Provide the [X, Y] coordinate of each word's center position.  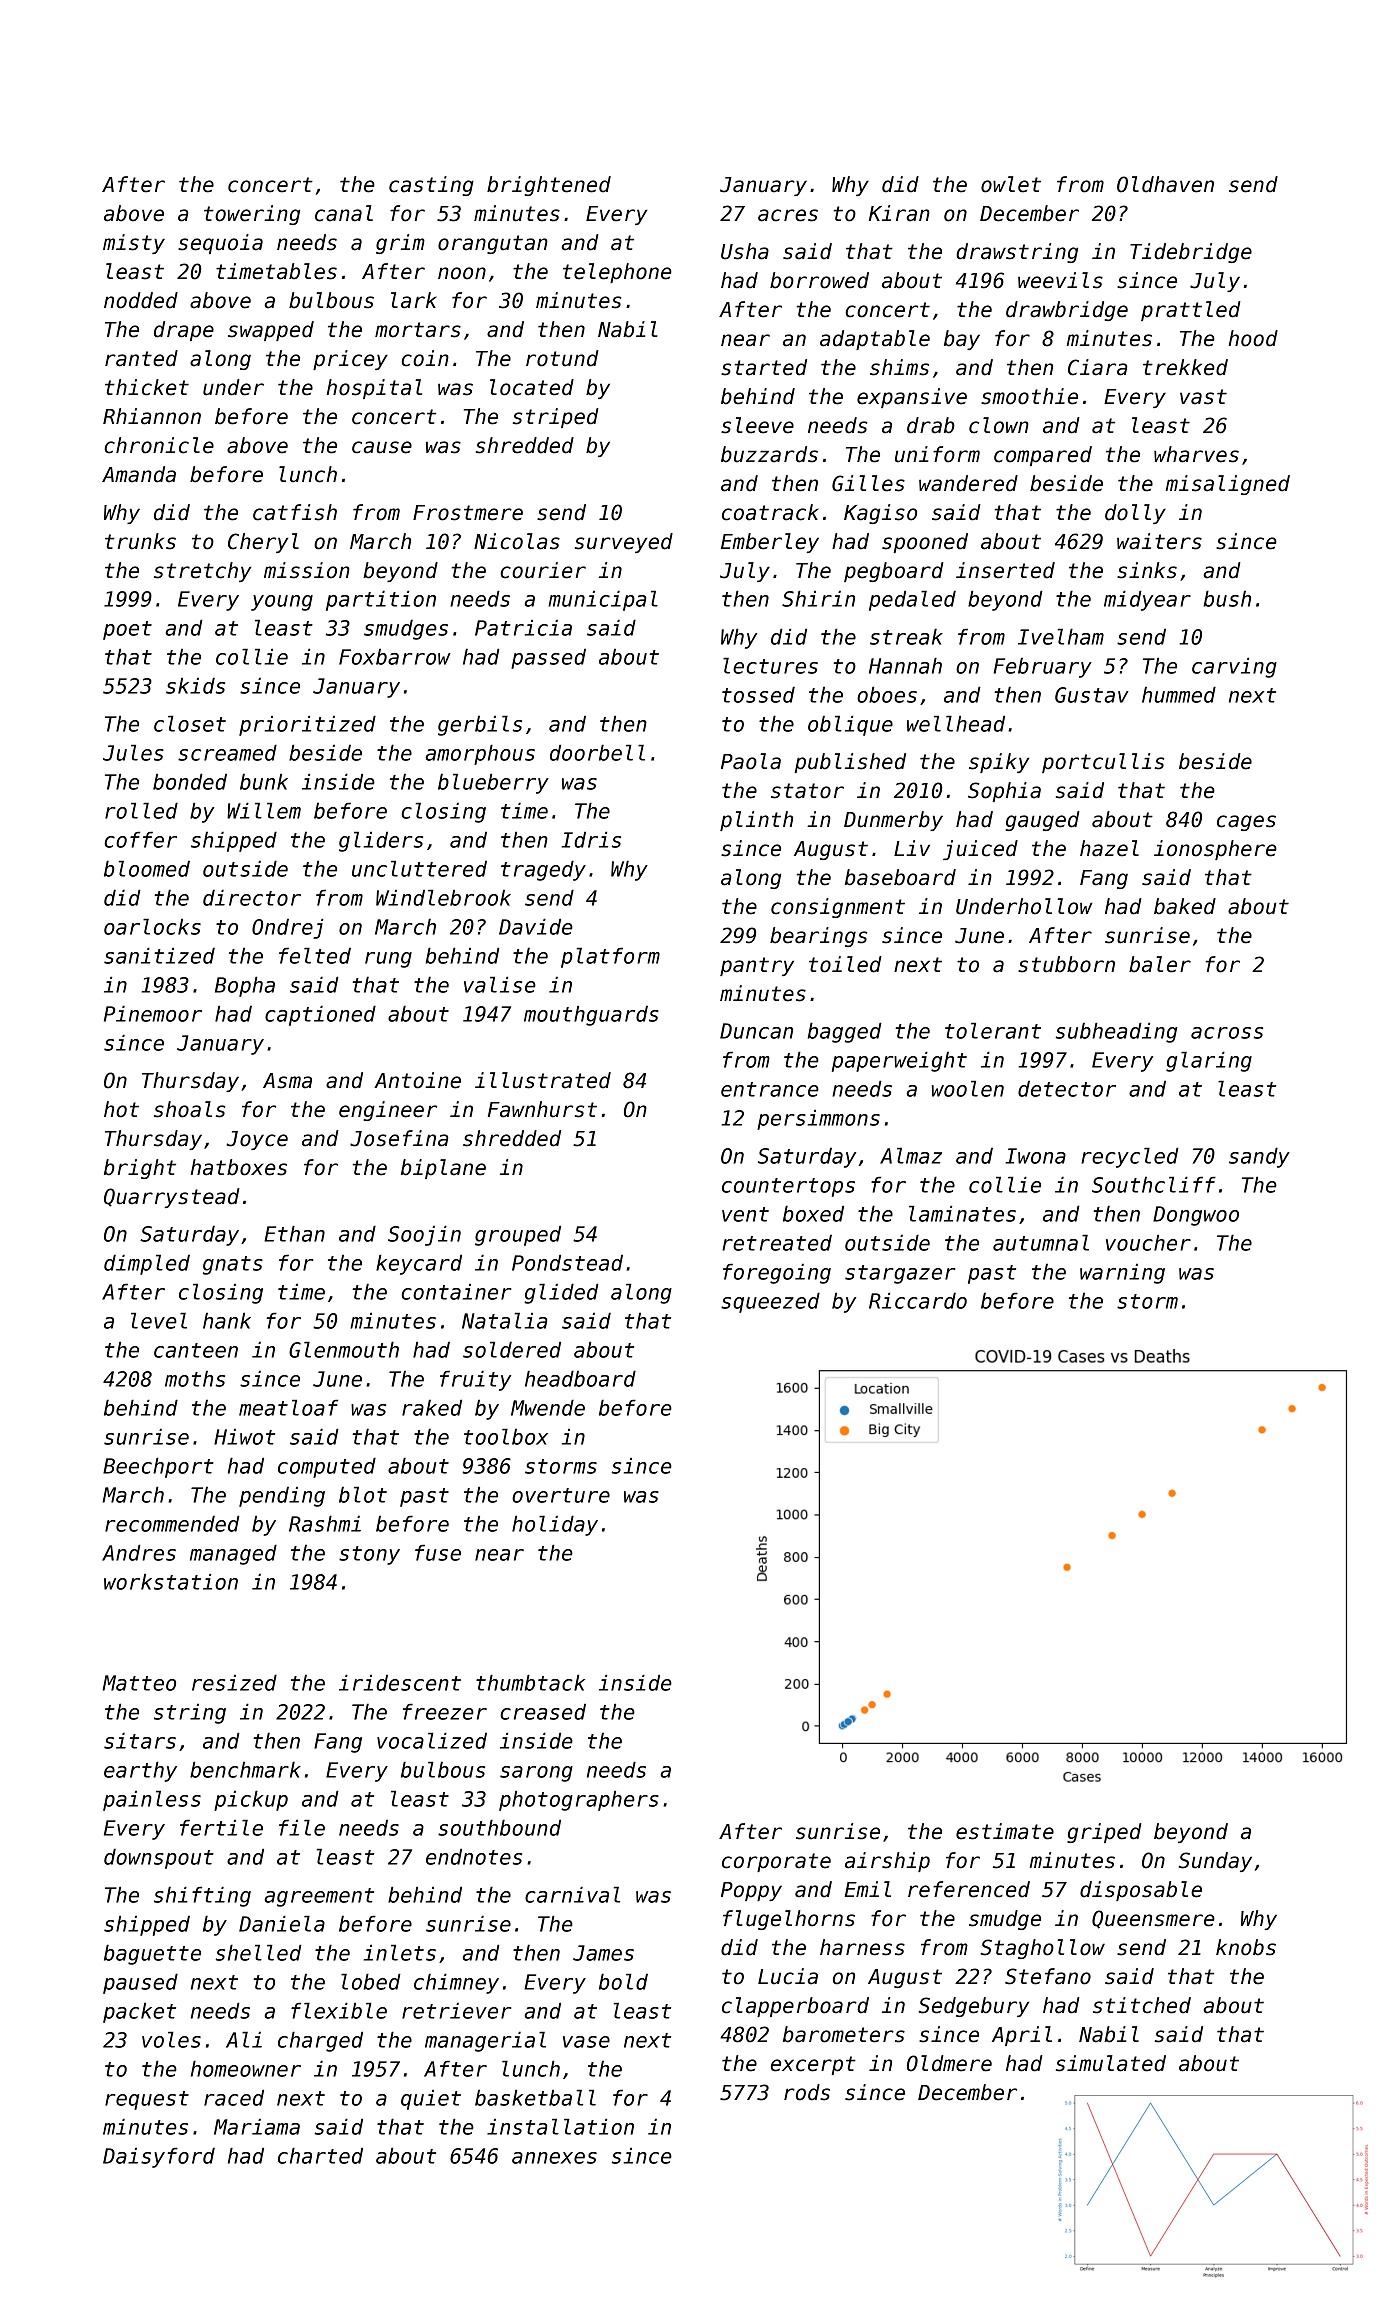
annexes [554, 2158]
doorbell [597, 752]
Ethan [294, 1233]
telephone [617, 273]
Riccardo [918, 1300]
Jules [133, 752]
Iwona [1036, 1156]
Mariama [257, 2127]
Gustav [1092, 695]
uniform [937, 454]
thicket [147, 387]
